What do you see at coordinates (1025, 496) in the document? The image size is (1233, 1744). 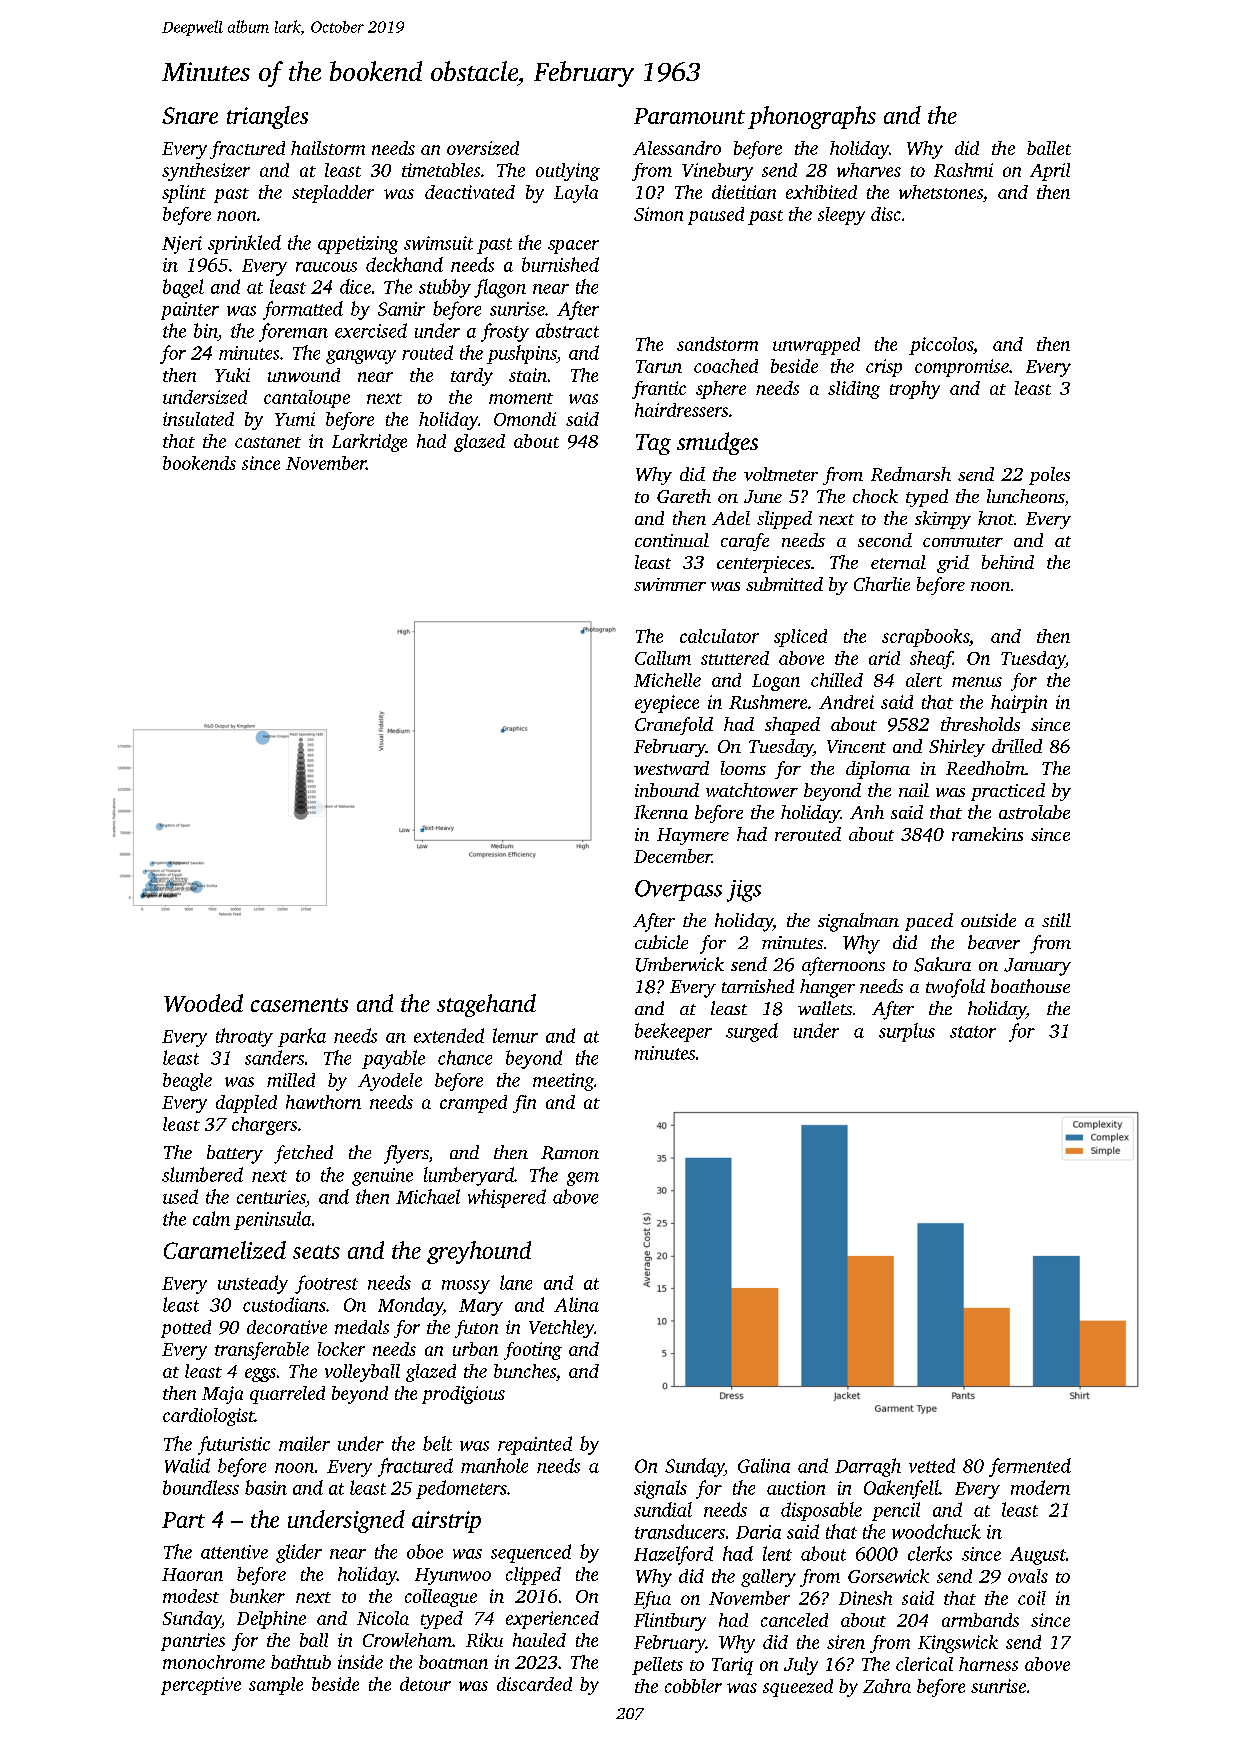 I see `luncheons` at bounding box center [1025, 496].
